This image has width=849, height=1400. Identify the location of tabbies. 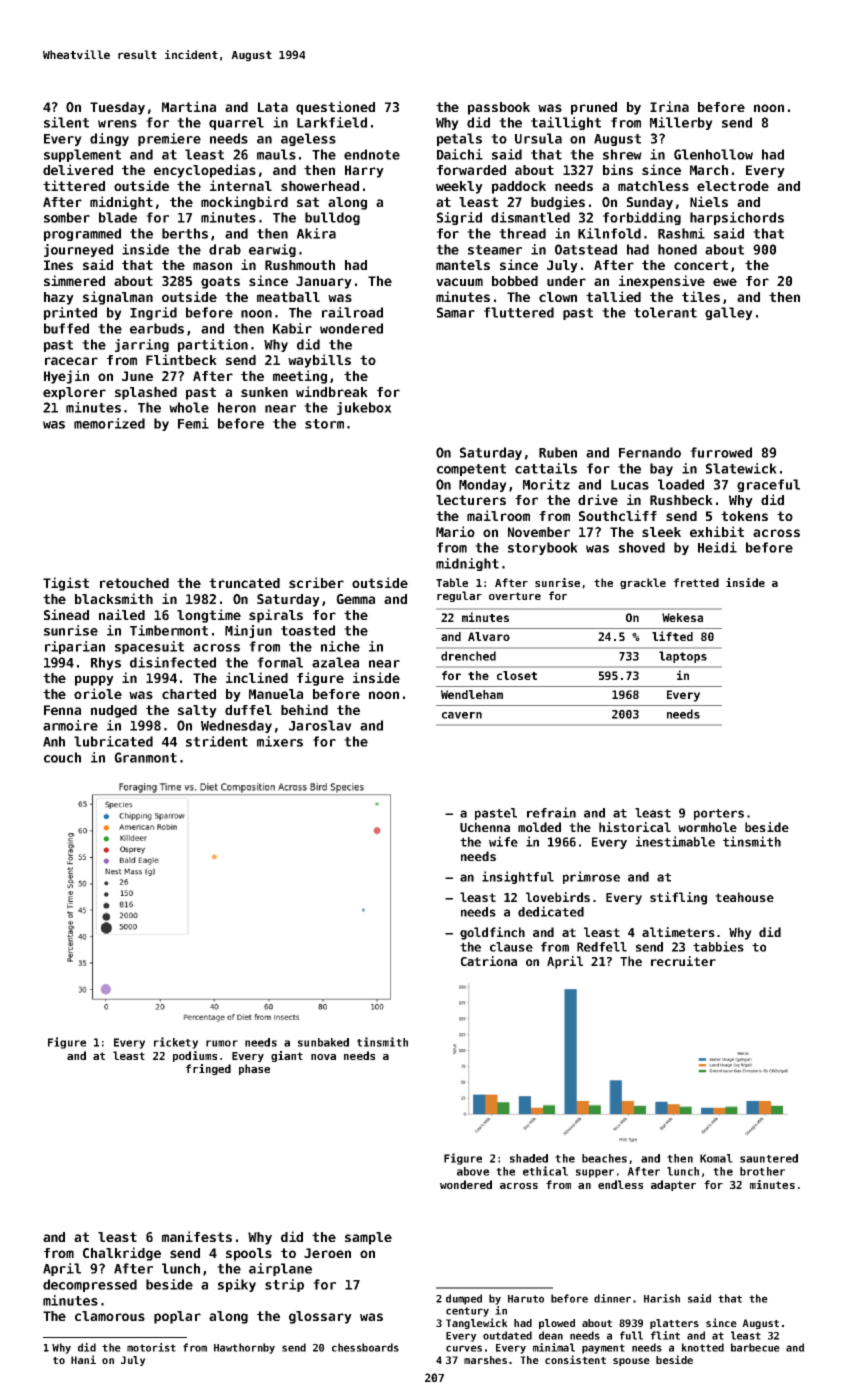
(718, 946).
